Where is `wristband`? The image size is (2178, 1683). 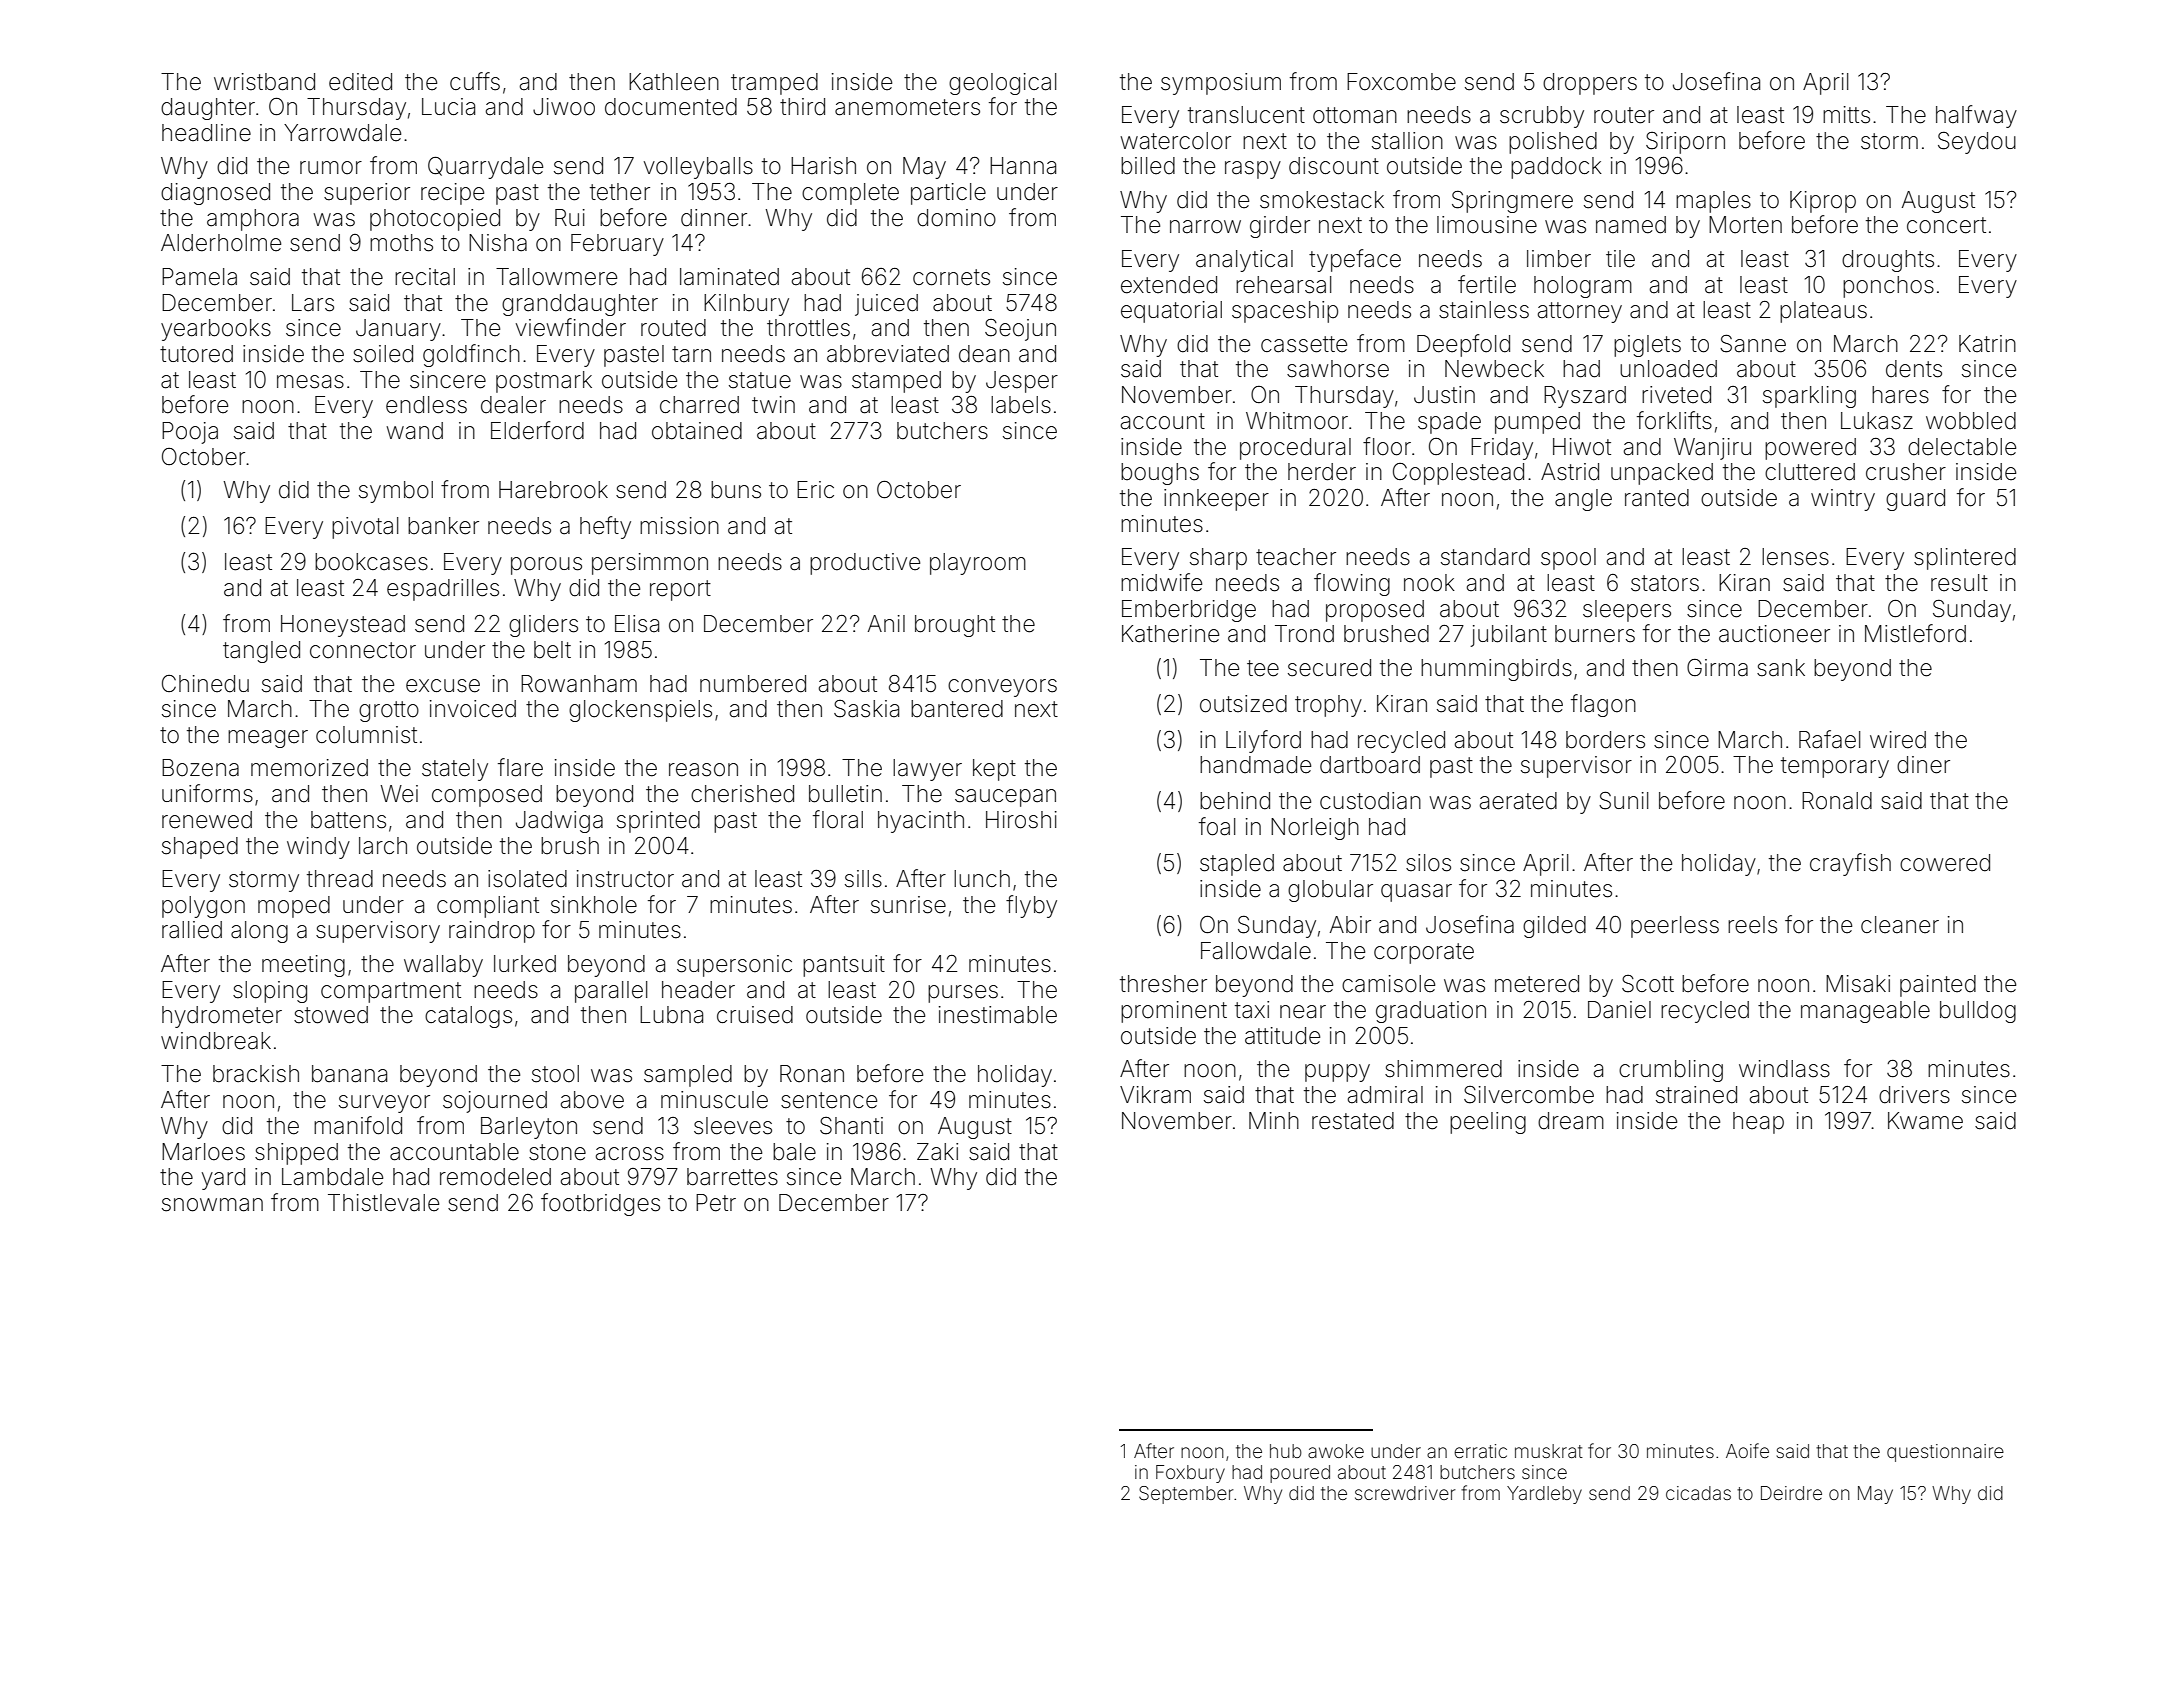
wristband is located at coordinates (264, 82).
